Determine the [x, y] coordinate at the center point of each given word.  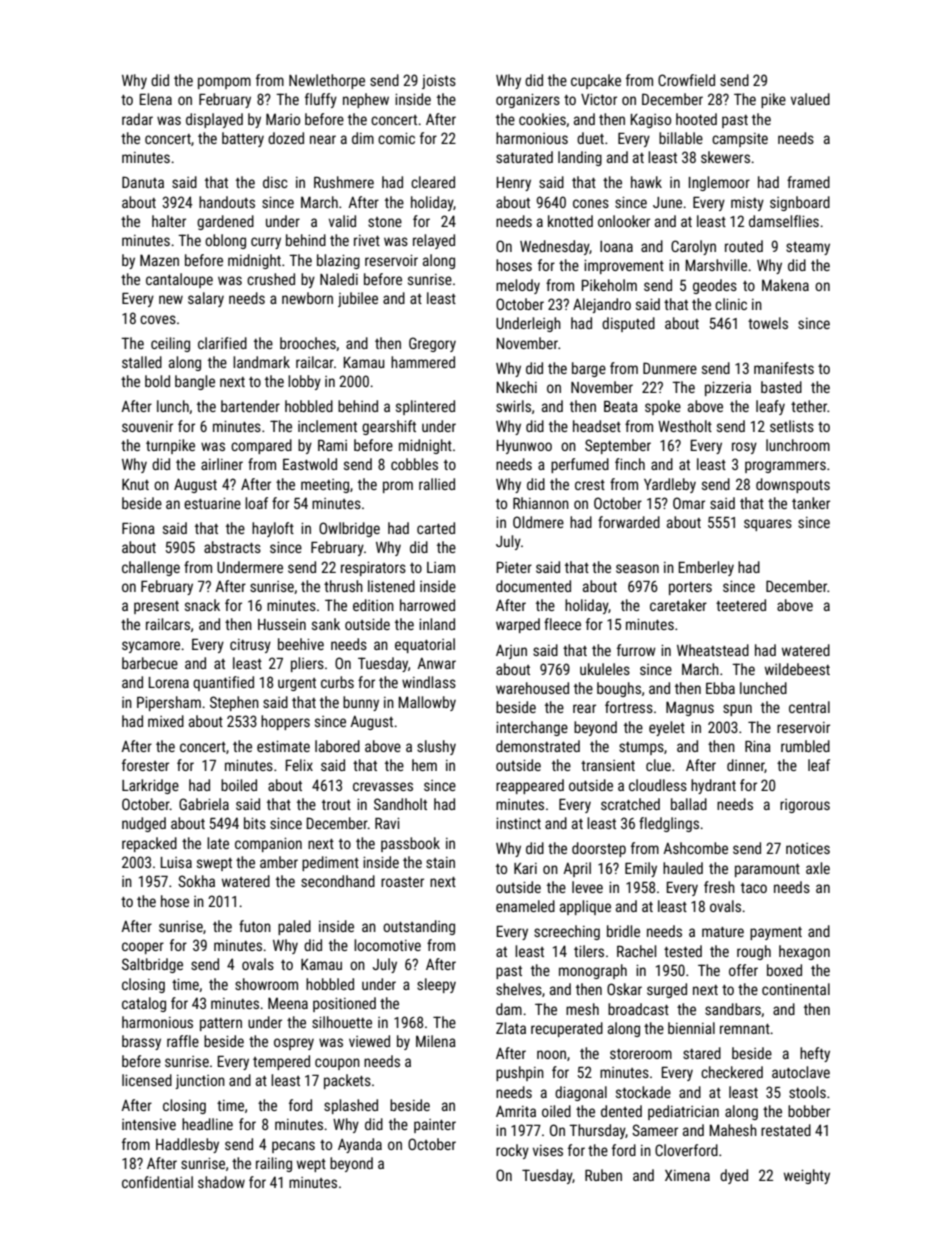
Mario [283, 119]
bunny [361, 703]
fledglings [669, 824]
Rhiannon [541, 503]
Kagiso [651, 121]
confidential [157, 1182]
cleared [433, 182]
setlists [792, 426]
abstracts [232, 547]
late [218, 843]
